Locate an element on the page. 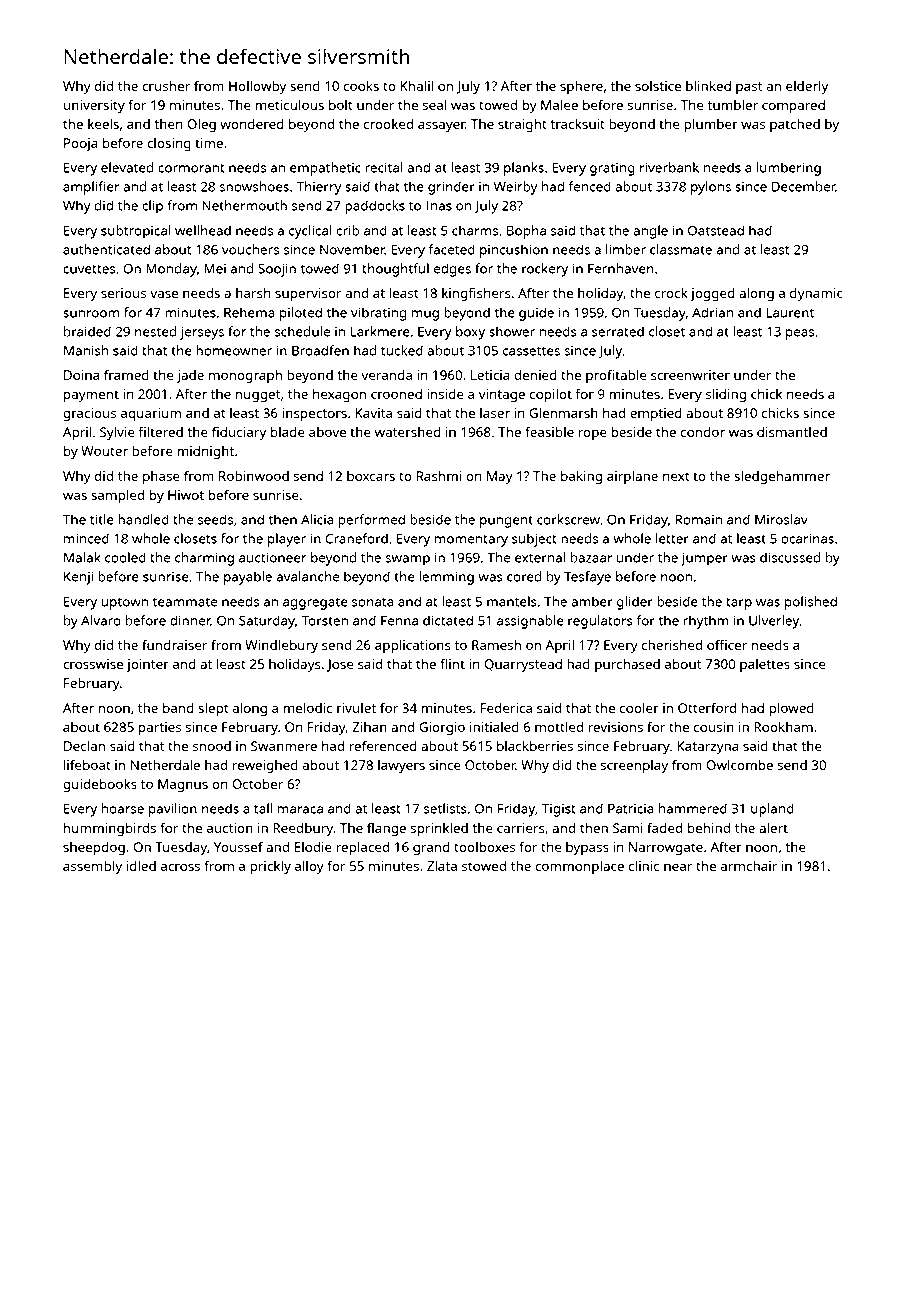 The height and width of the page is (1316, 908). across is located at coordinates (180, 867).
